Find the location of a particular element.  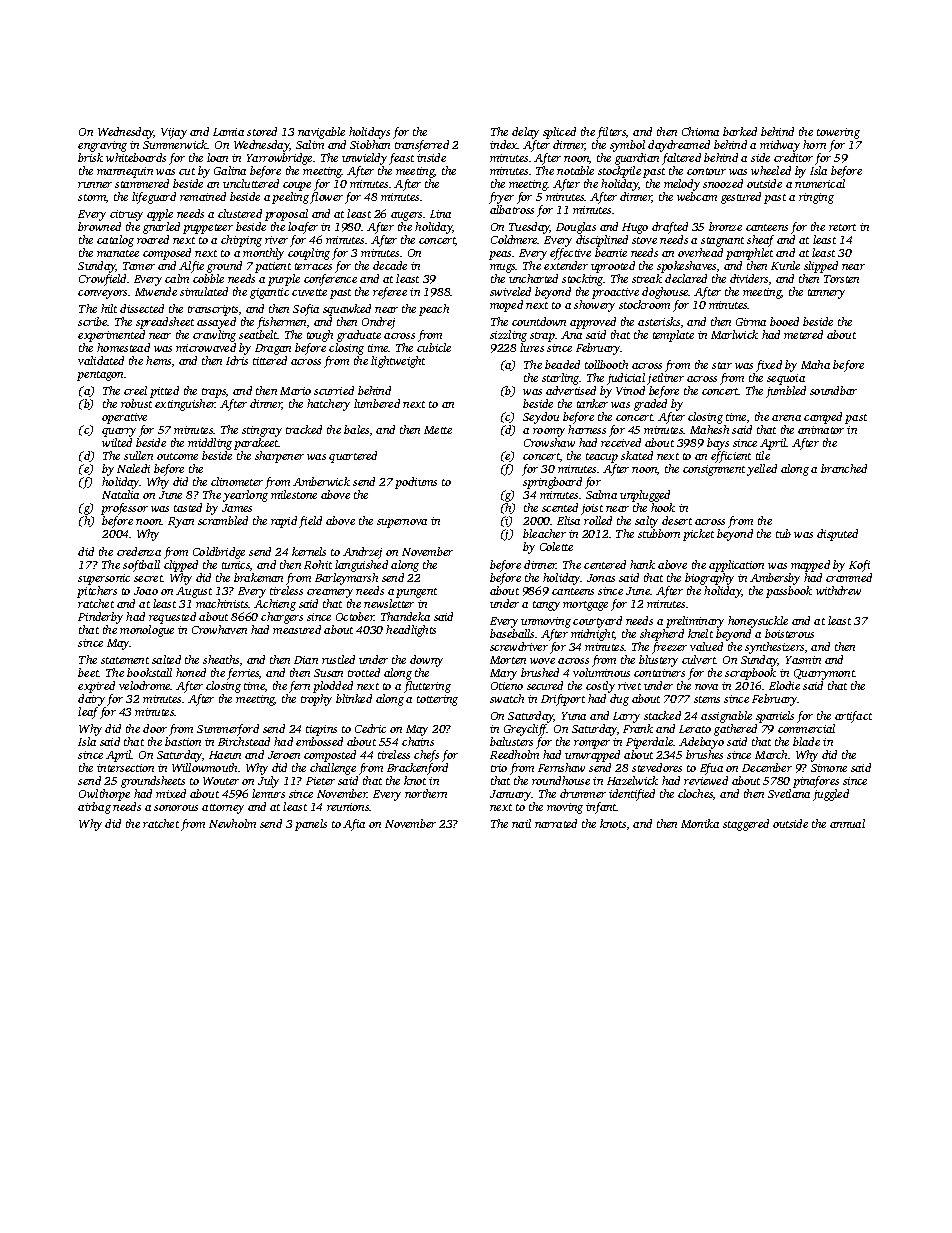

podiums is located at coordinates (416, 483).
